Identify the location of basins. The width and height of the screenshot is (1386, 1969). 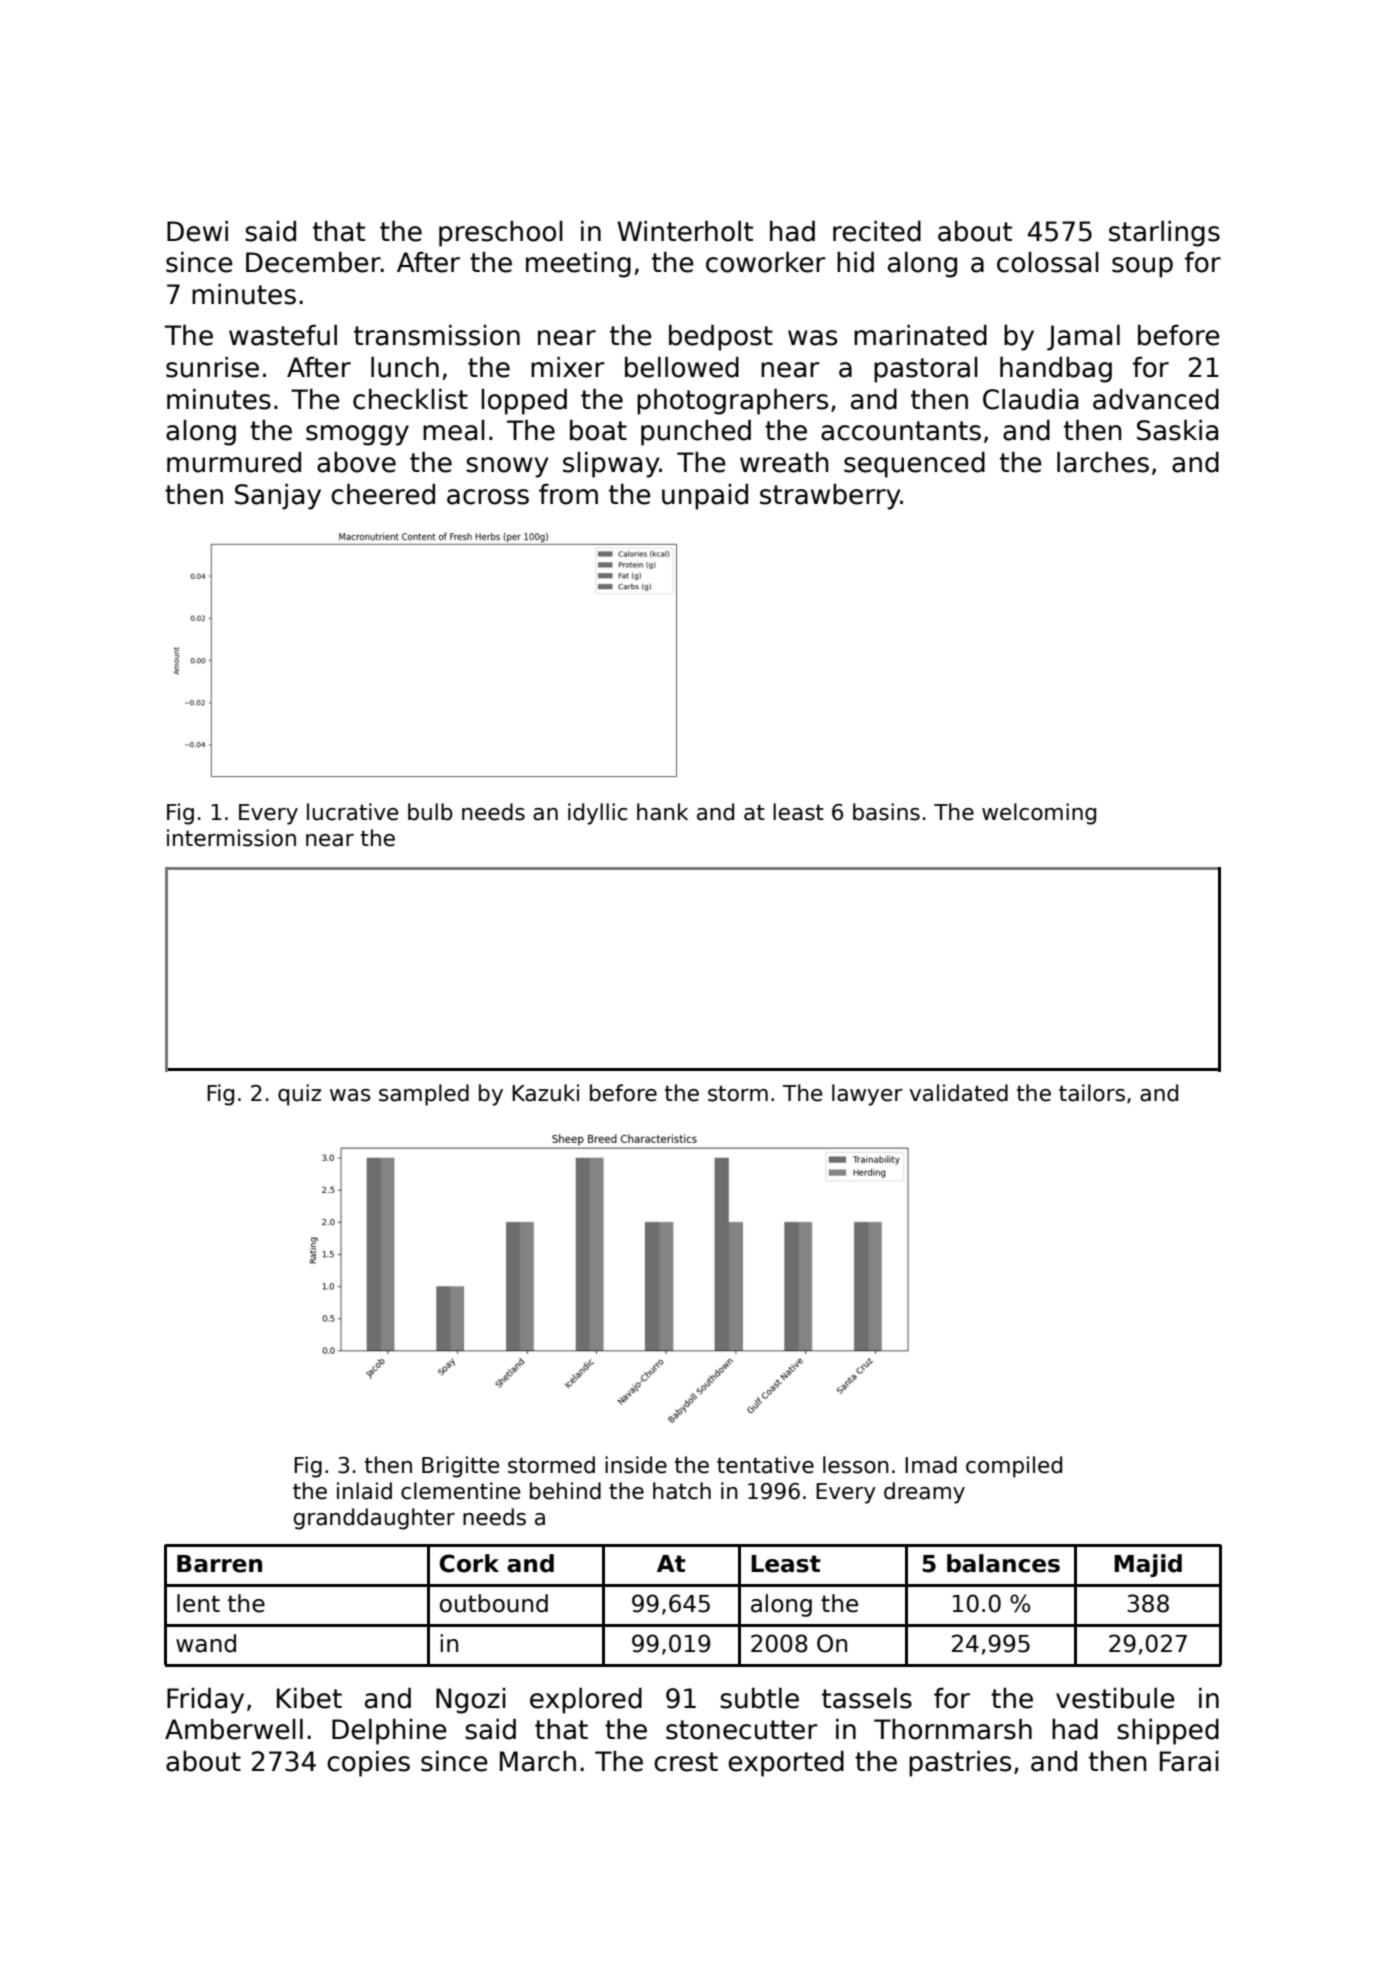
(886, 812).
